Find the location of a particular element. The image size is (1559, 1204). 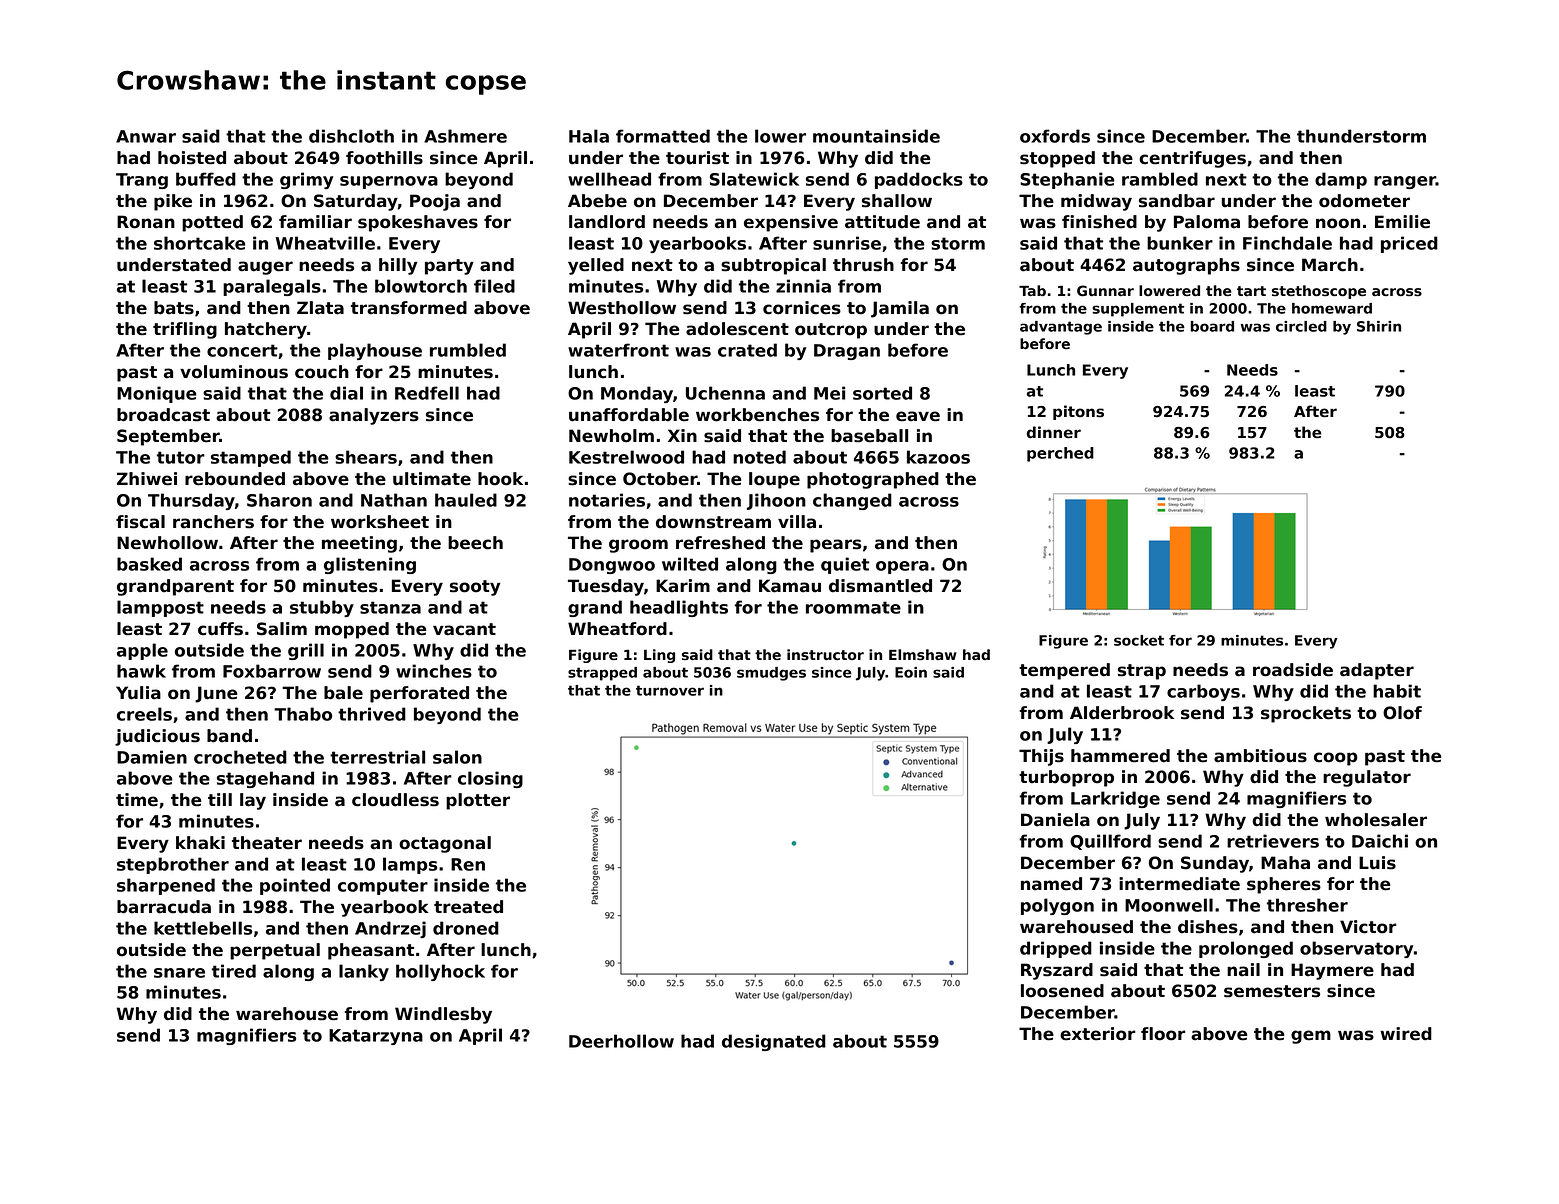

Kestrelwood is located at coordinates (626, 457).
